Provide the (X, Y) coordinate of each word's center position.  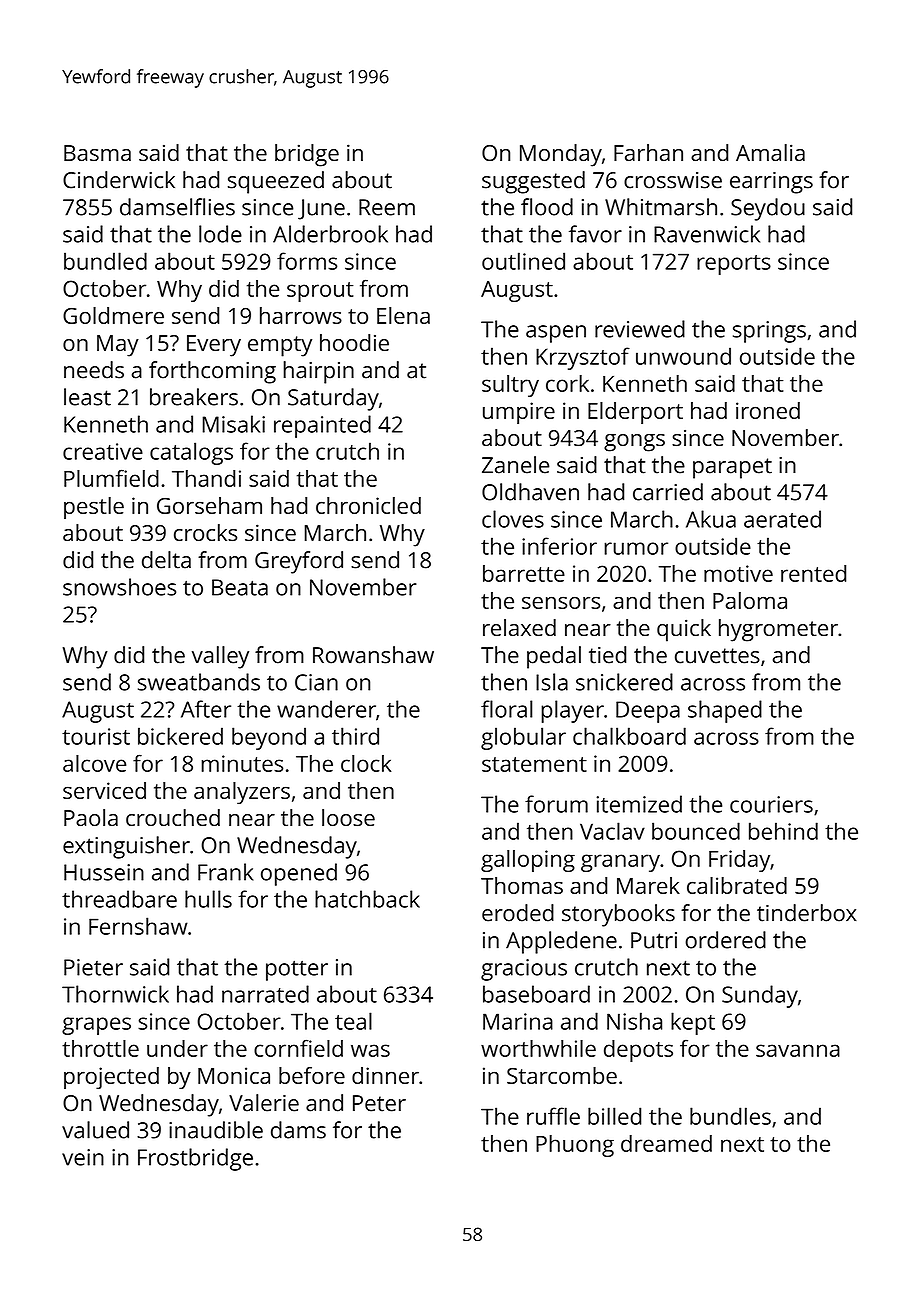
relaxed (519, 627)
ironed (768, 410)
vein (83, 1157)
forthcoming (212, 372)
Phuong (575, 1146)
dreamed (666, 1143)
